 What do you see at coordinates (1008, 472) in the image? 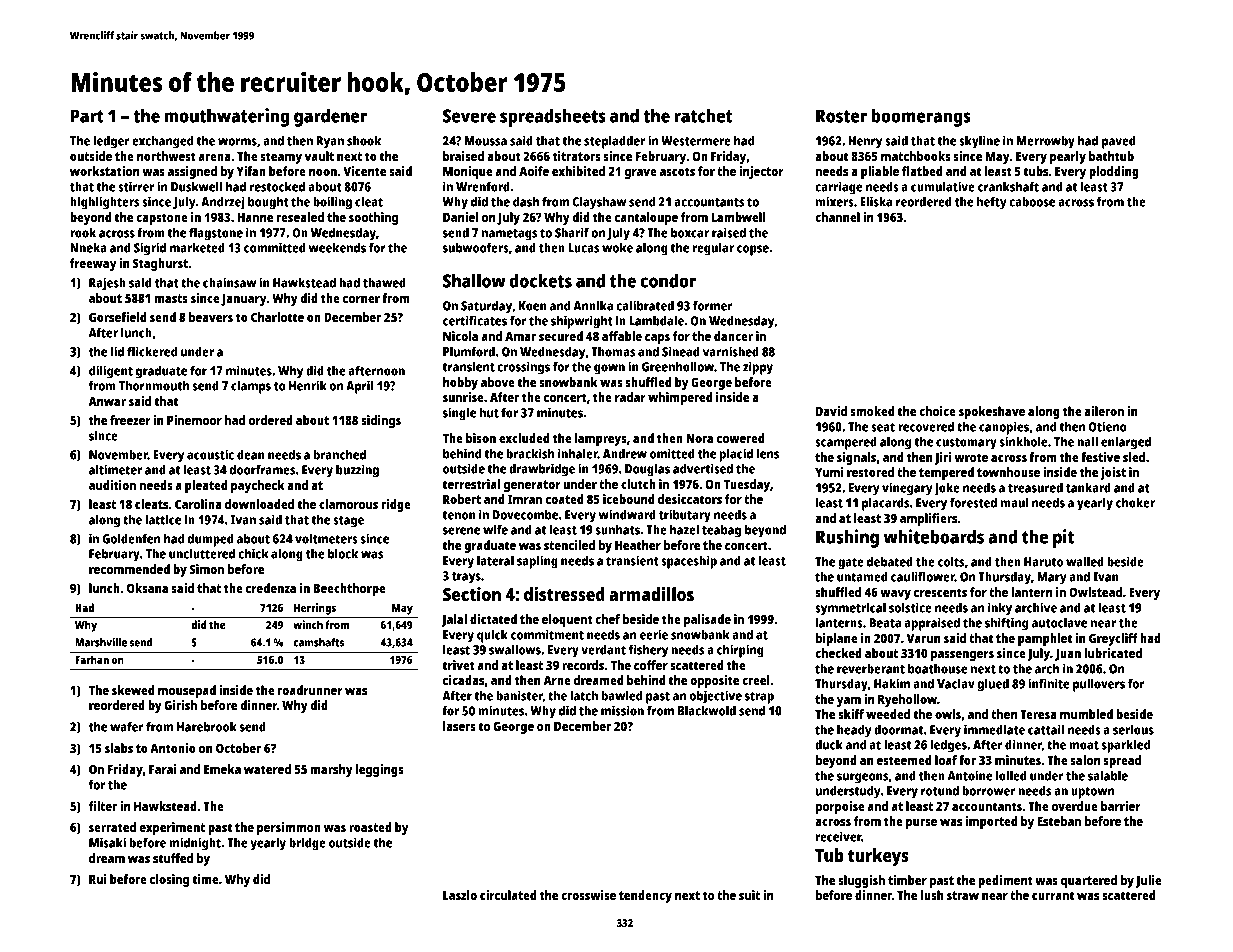
I see `townhouse` at bounding box center [1008, 472].
